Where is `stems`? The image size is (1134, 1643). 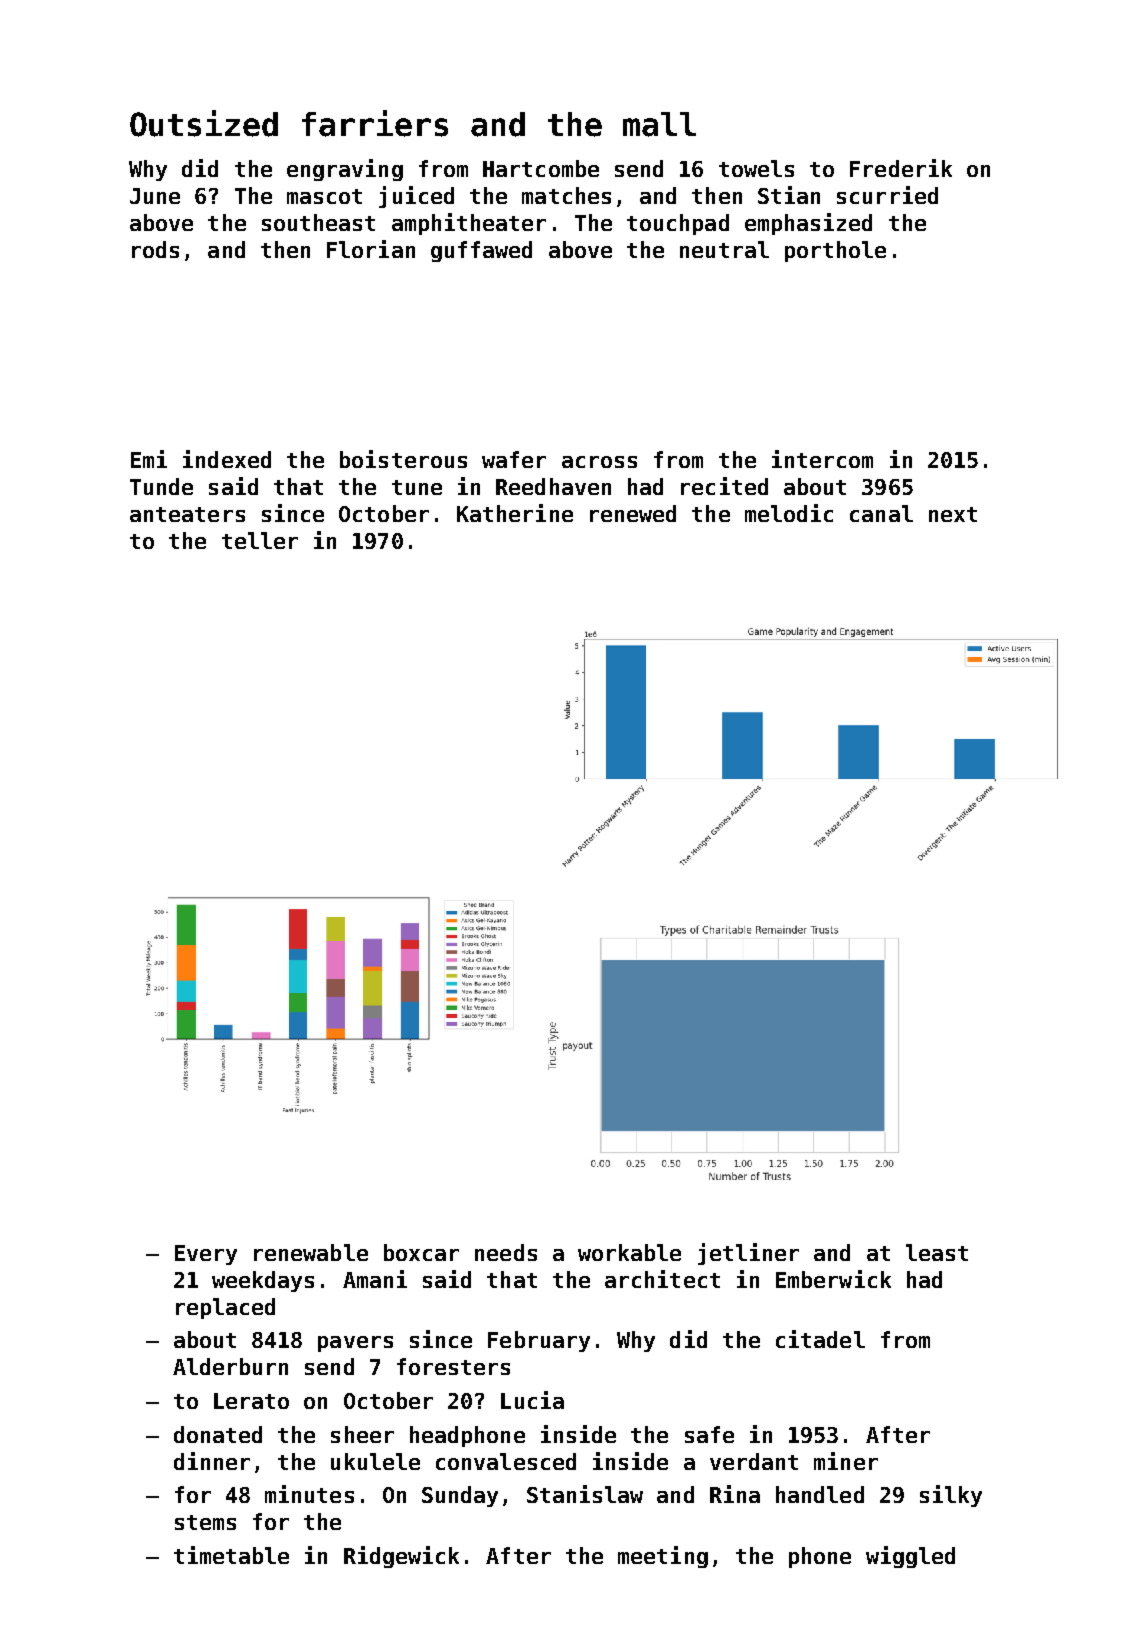 stems is located at coordinates (205, 1522).
